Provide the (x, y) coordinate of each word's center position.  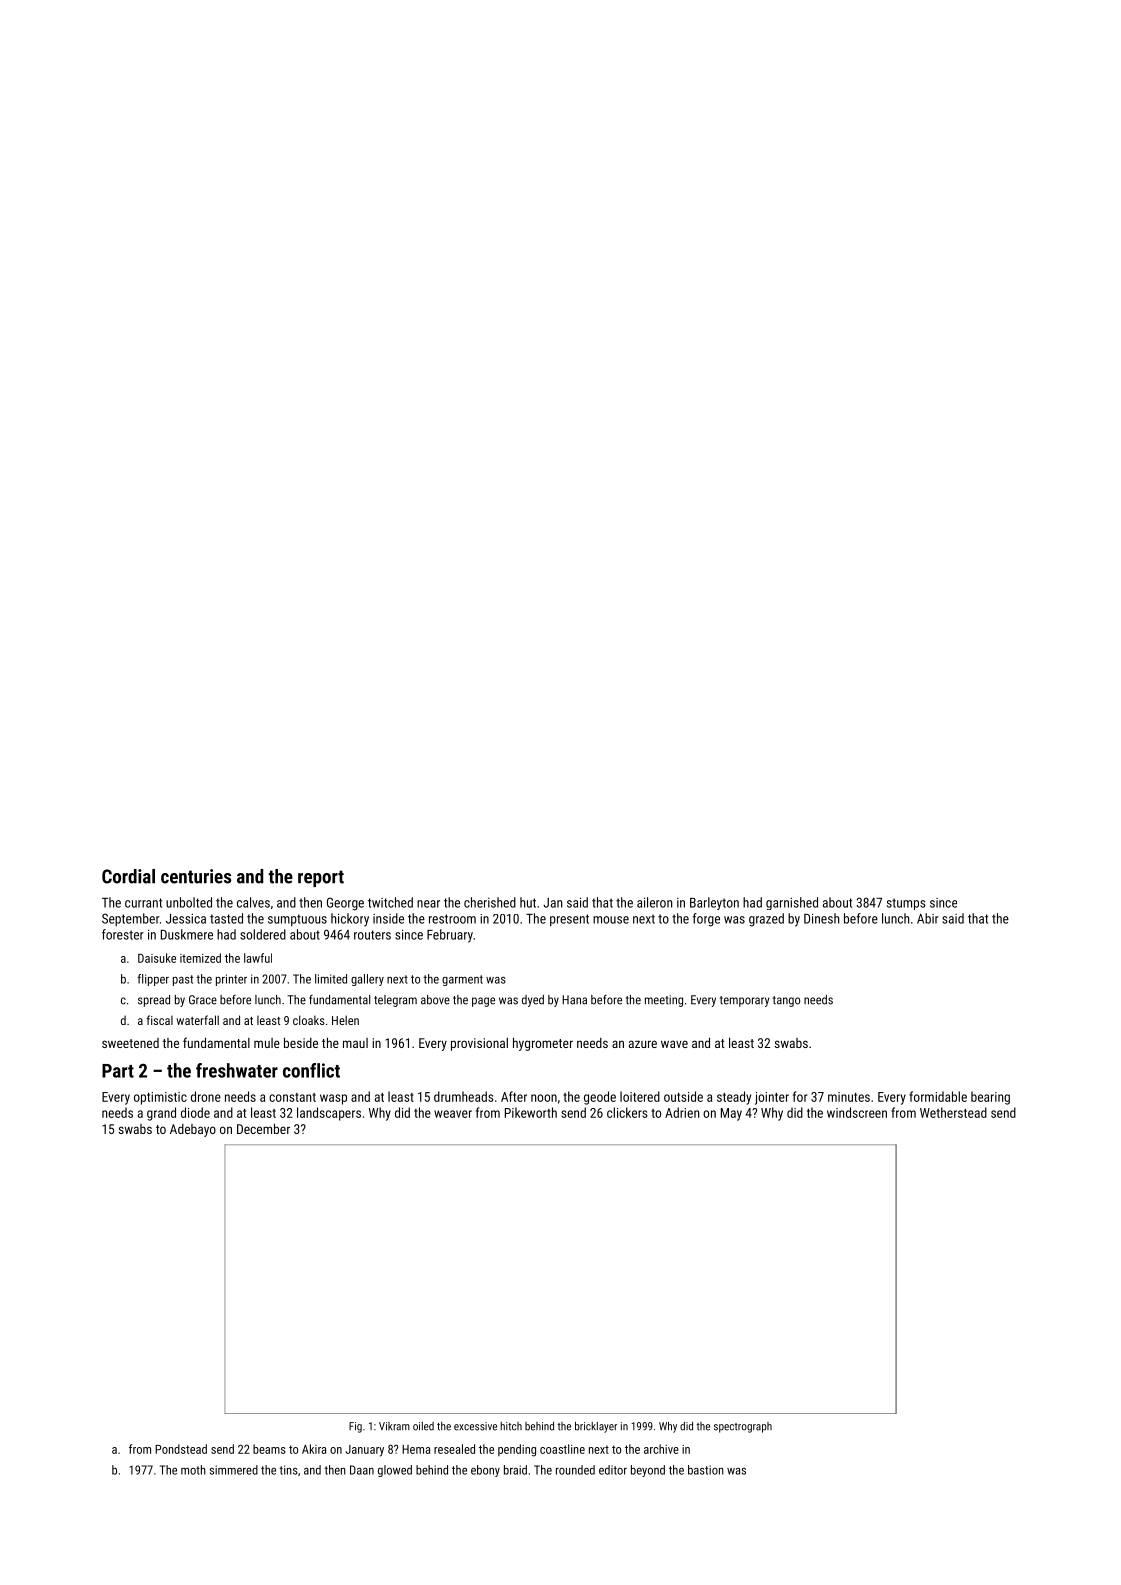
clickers (627, 1112)
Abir (928, 918)
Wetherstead (953, 1112)
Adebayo (193, 1130)
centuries (196, 876)
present (569, 920)
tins (288, 1470)
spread (154, 1001)
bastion (706, 1470)
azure (643, 1044)
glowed (395, 1471)
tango (786, 1001)
